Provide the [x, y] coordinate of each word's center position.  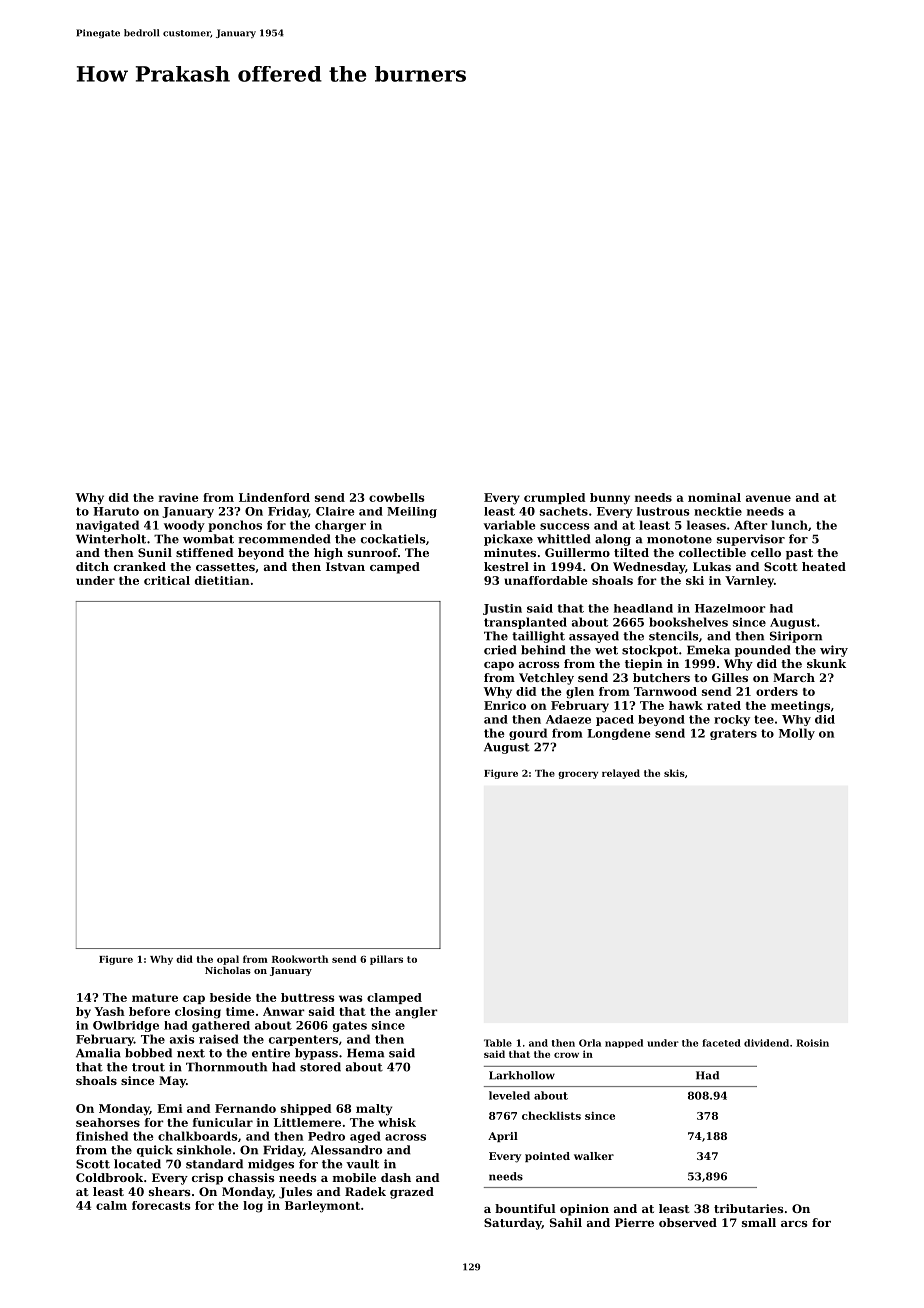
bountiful [525, 1208]
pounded [763, 651]
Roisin [812, 1043]
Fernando [245, 1108]
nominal [714, 497]
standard [214, 1164]
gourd [528, 734]
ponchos [235, 526]
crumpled [554, 498]
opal [228, 960]
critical [167, 580]
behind [543, 650]
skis [674, 773]
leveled [509, 1095]
